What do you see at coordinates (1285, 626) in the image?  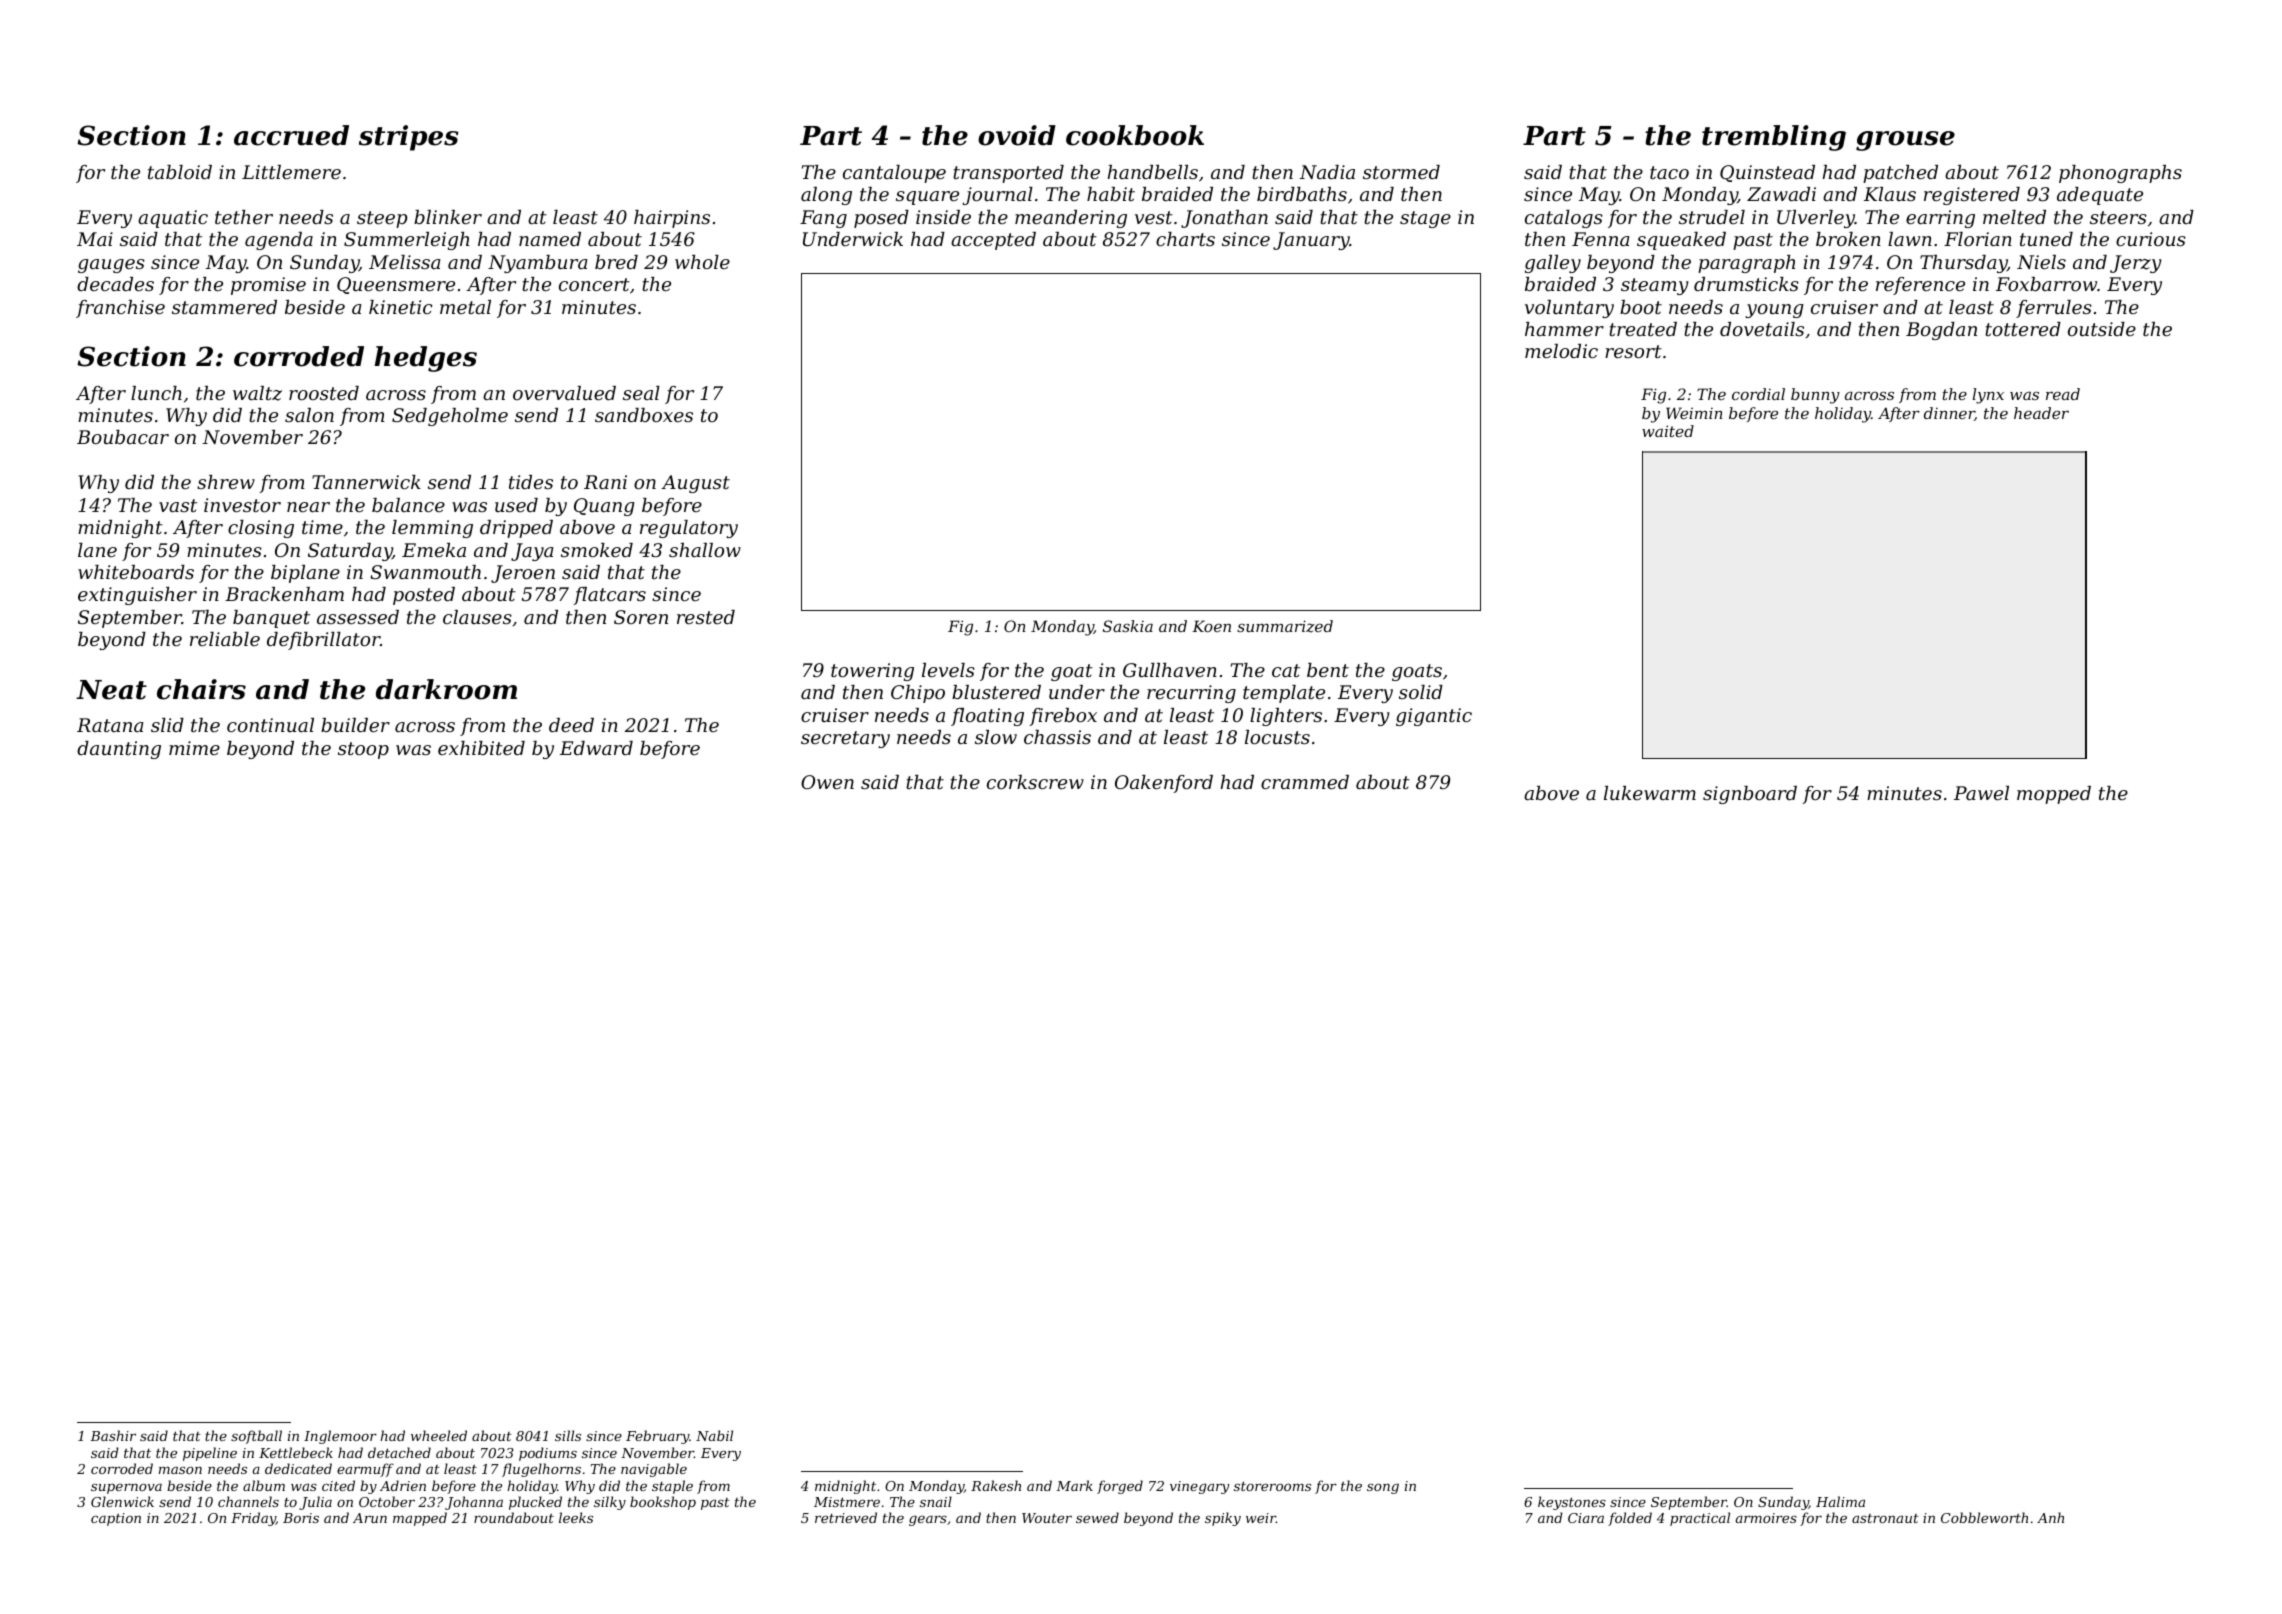 I see `summarized` at bounding box center [1285, 626].
